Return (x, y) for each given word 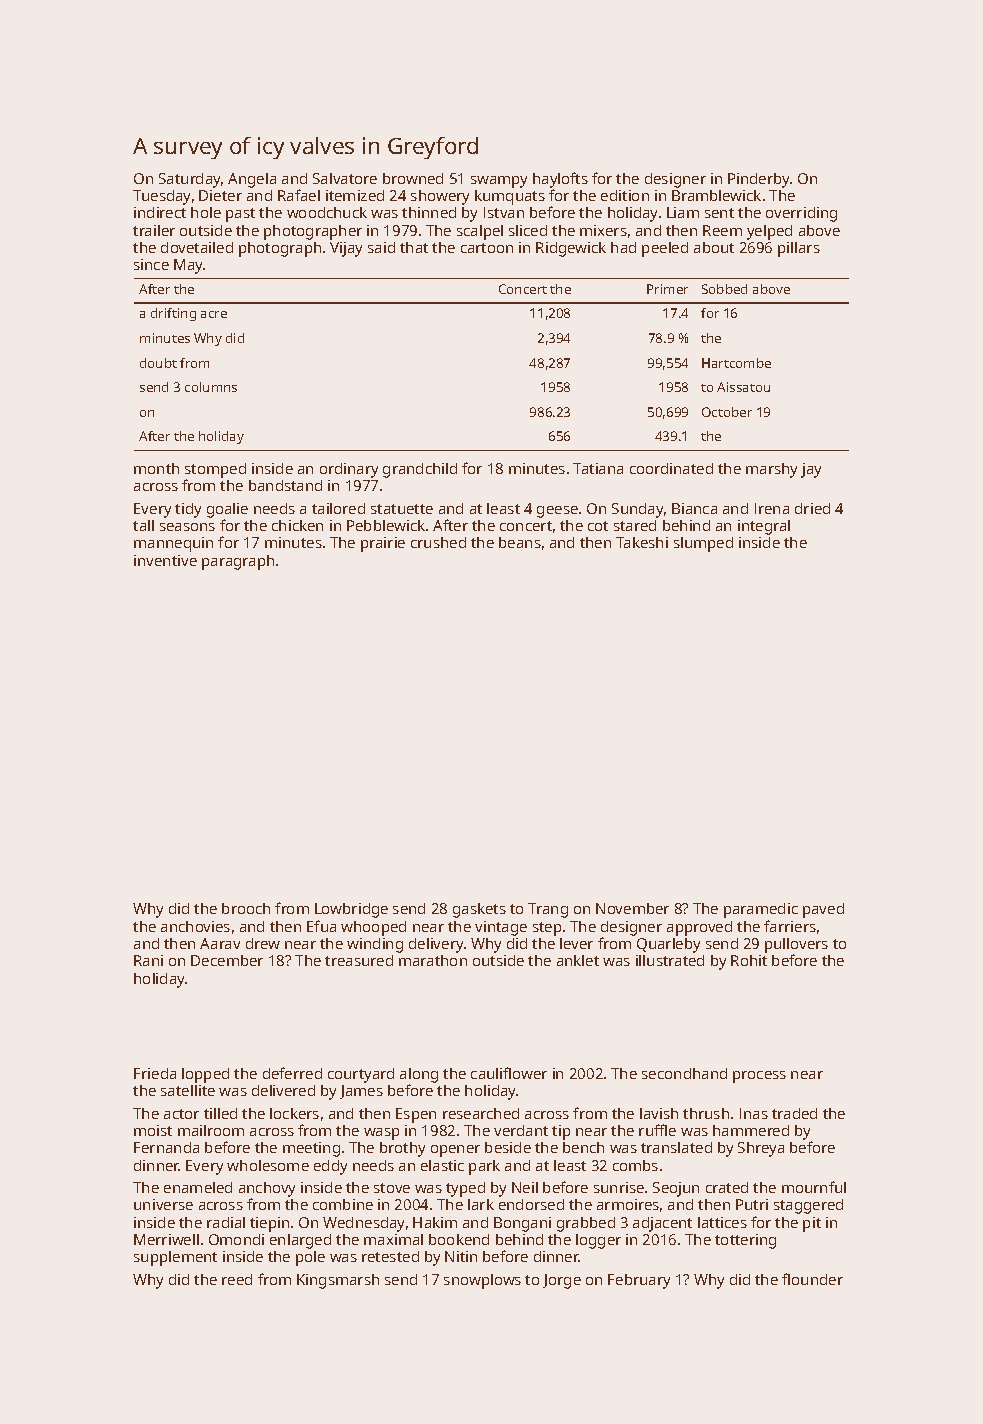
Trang (548, 910)
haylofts (560, 180)
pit (812, 1224)
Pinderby (759, 180)
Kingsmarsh (338, 1281)
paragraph (238, 562)
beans (520, 542)
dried (812, 508)
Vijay (346, 249)
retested (390, 1256)
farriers (790, 926)
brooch (246, 908)
